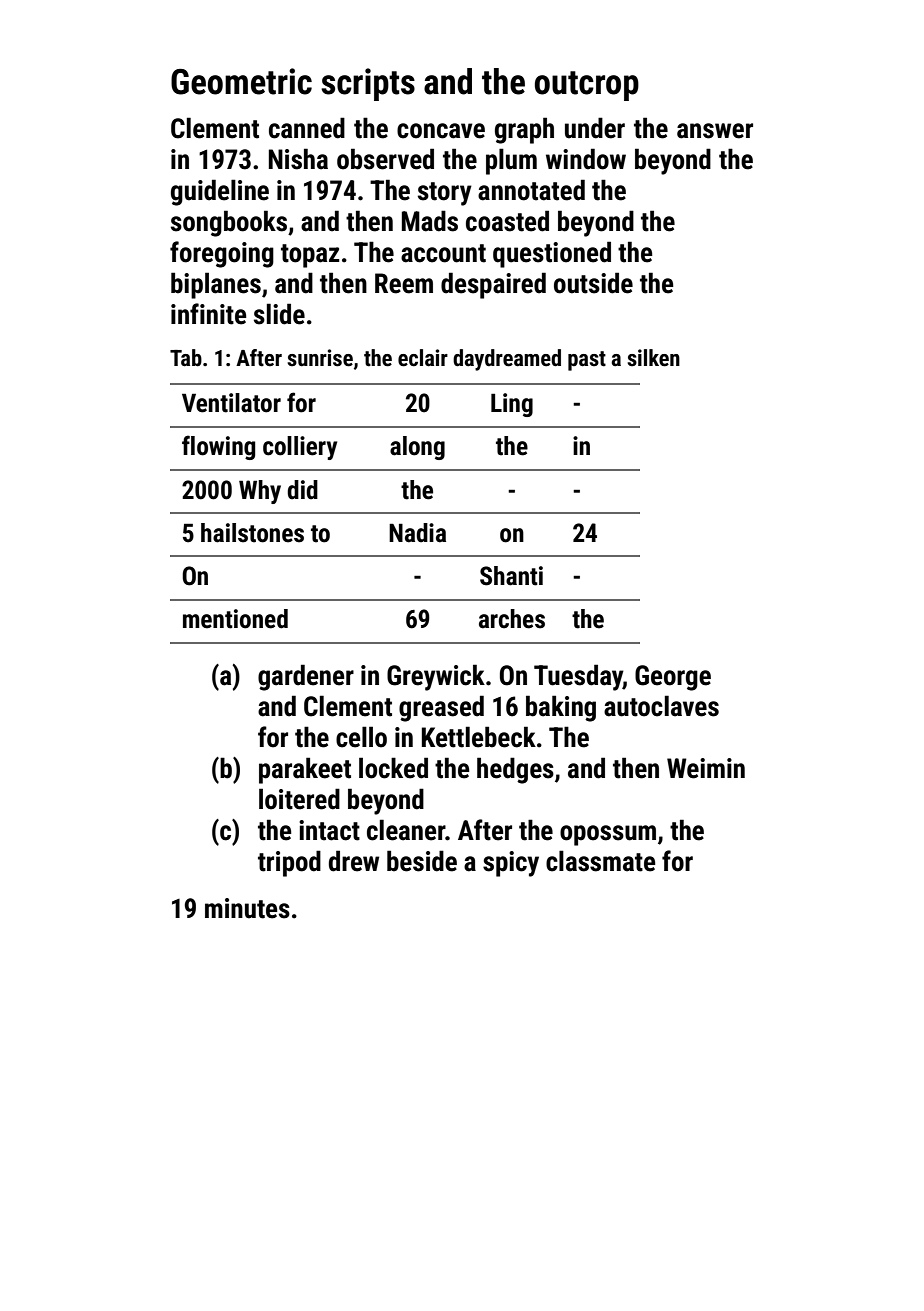 The height and width of the document is (1311, 924). I want to click on mentioned, so click(235, 619).
